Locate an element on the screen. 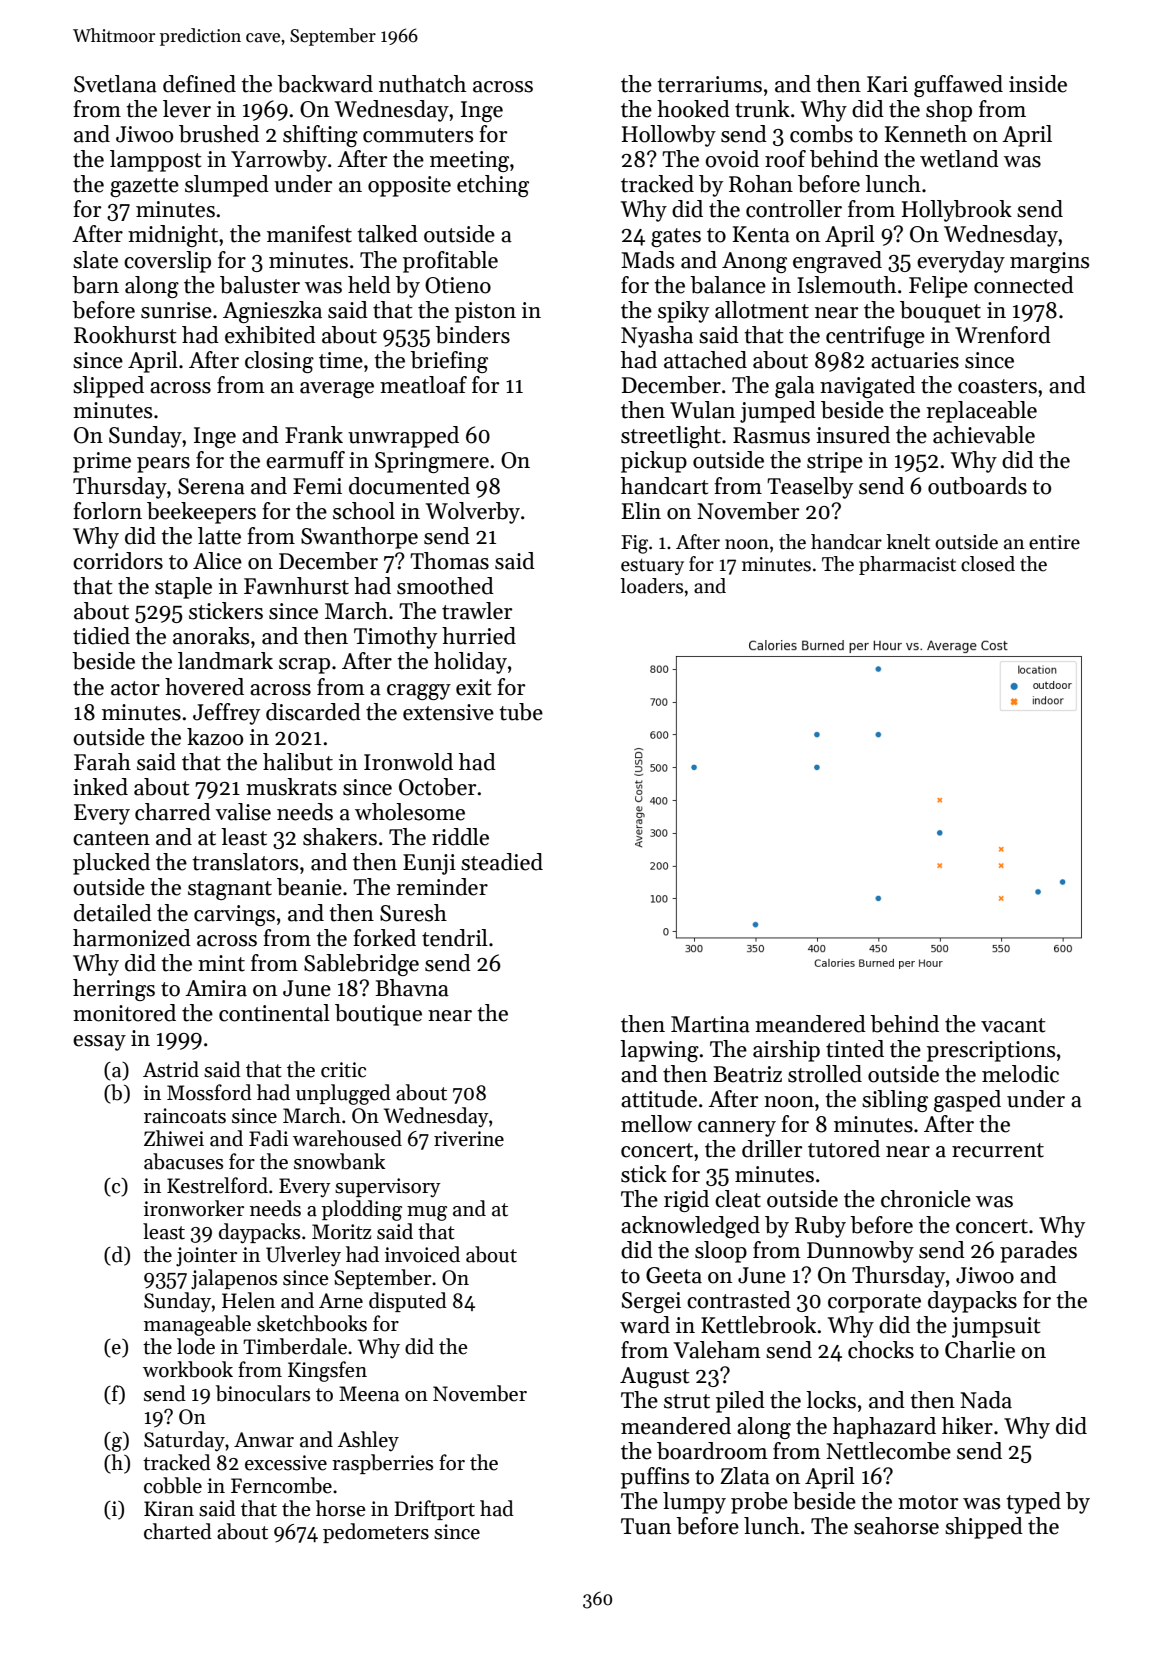 The width and height of the screenshot is (1165, 1654). replaceable is located at coordinates (981, 412).
